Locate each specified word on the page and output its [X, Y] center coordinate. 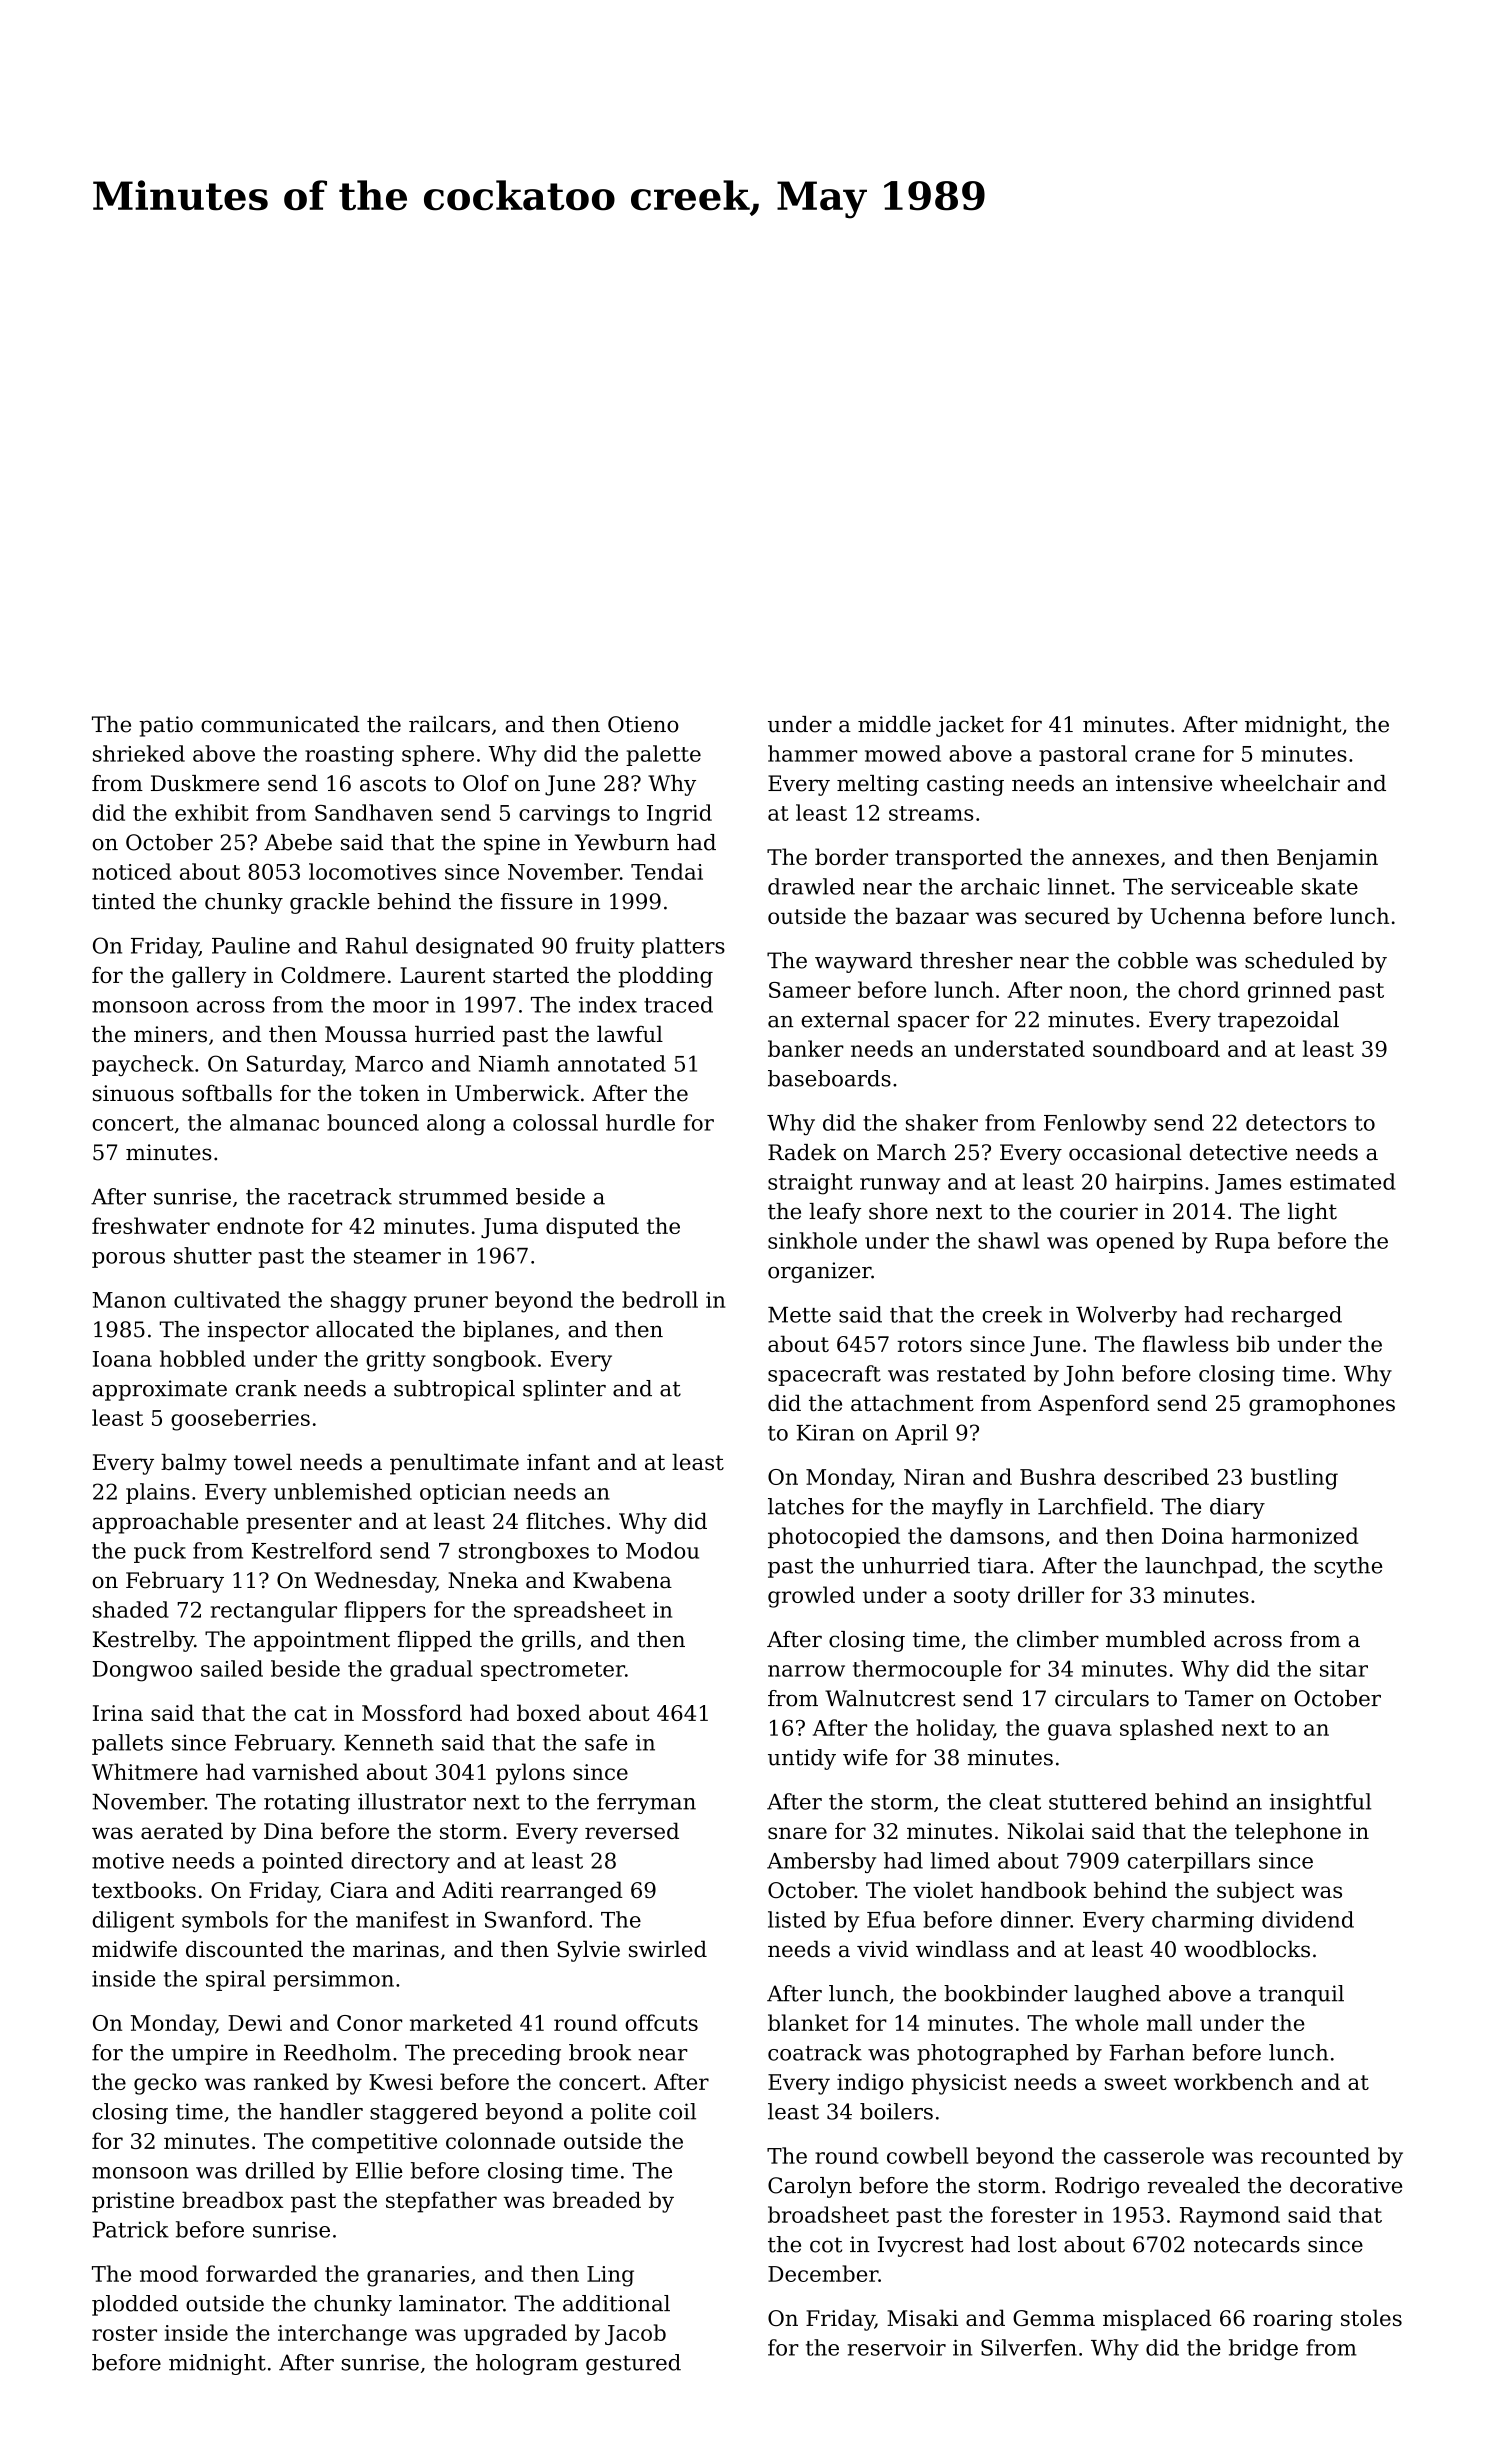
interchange [342, 2335]
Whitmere [145, 1771]
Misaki [922, 2317]
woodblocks [1247, 1949]
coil [677, 2111]
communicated [280, 724]
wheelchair [1280, 783]
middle [894, 724]
